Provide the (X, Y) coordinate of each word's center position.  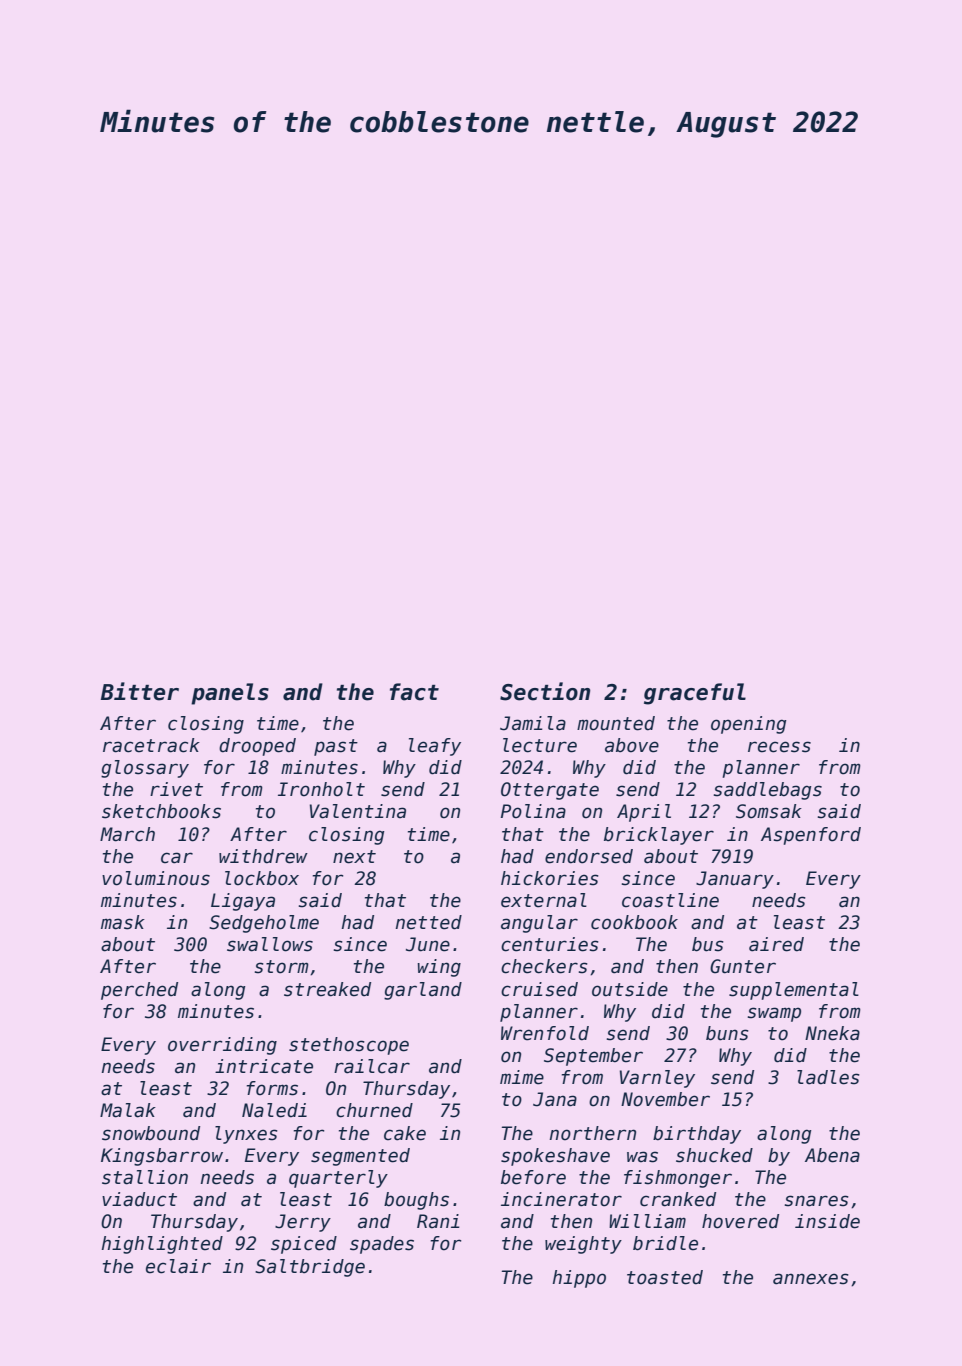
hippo (579, 1279)
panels (230, 694)
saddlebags (767, 791)
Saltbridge (310, 1268)
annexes (811, 1279)
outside (630, 989)
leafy (435, 747)
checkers (544, 966)
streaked (327, 989)
